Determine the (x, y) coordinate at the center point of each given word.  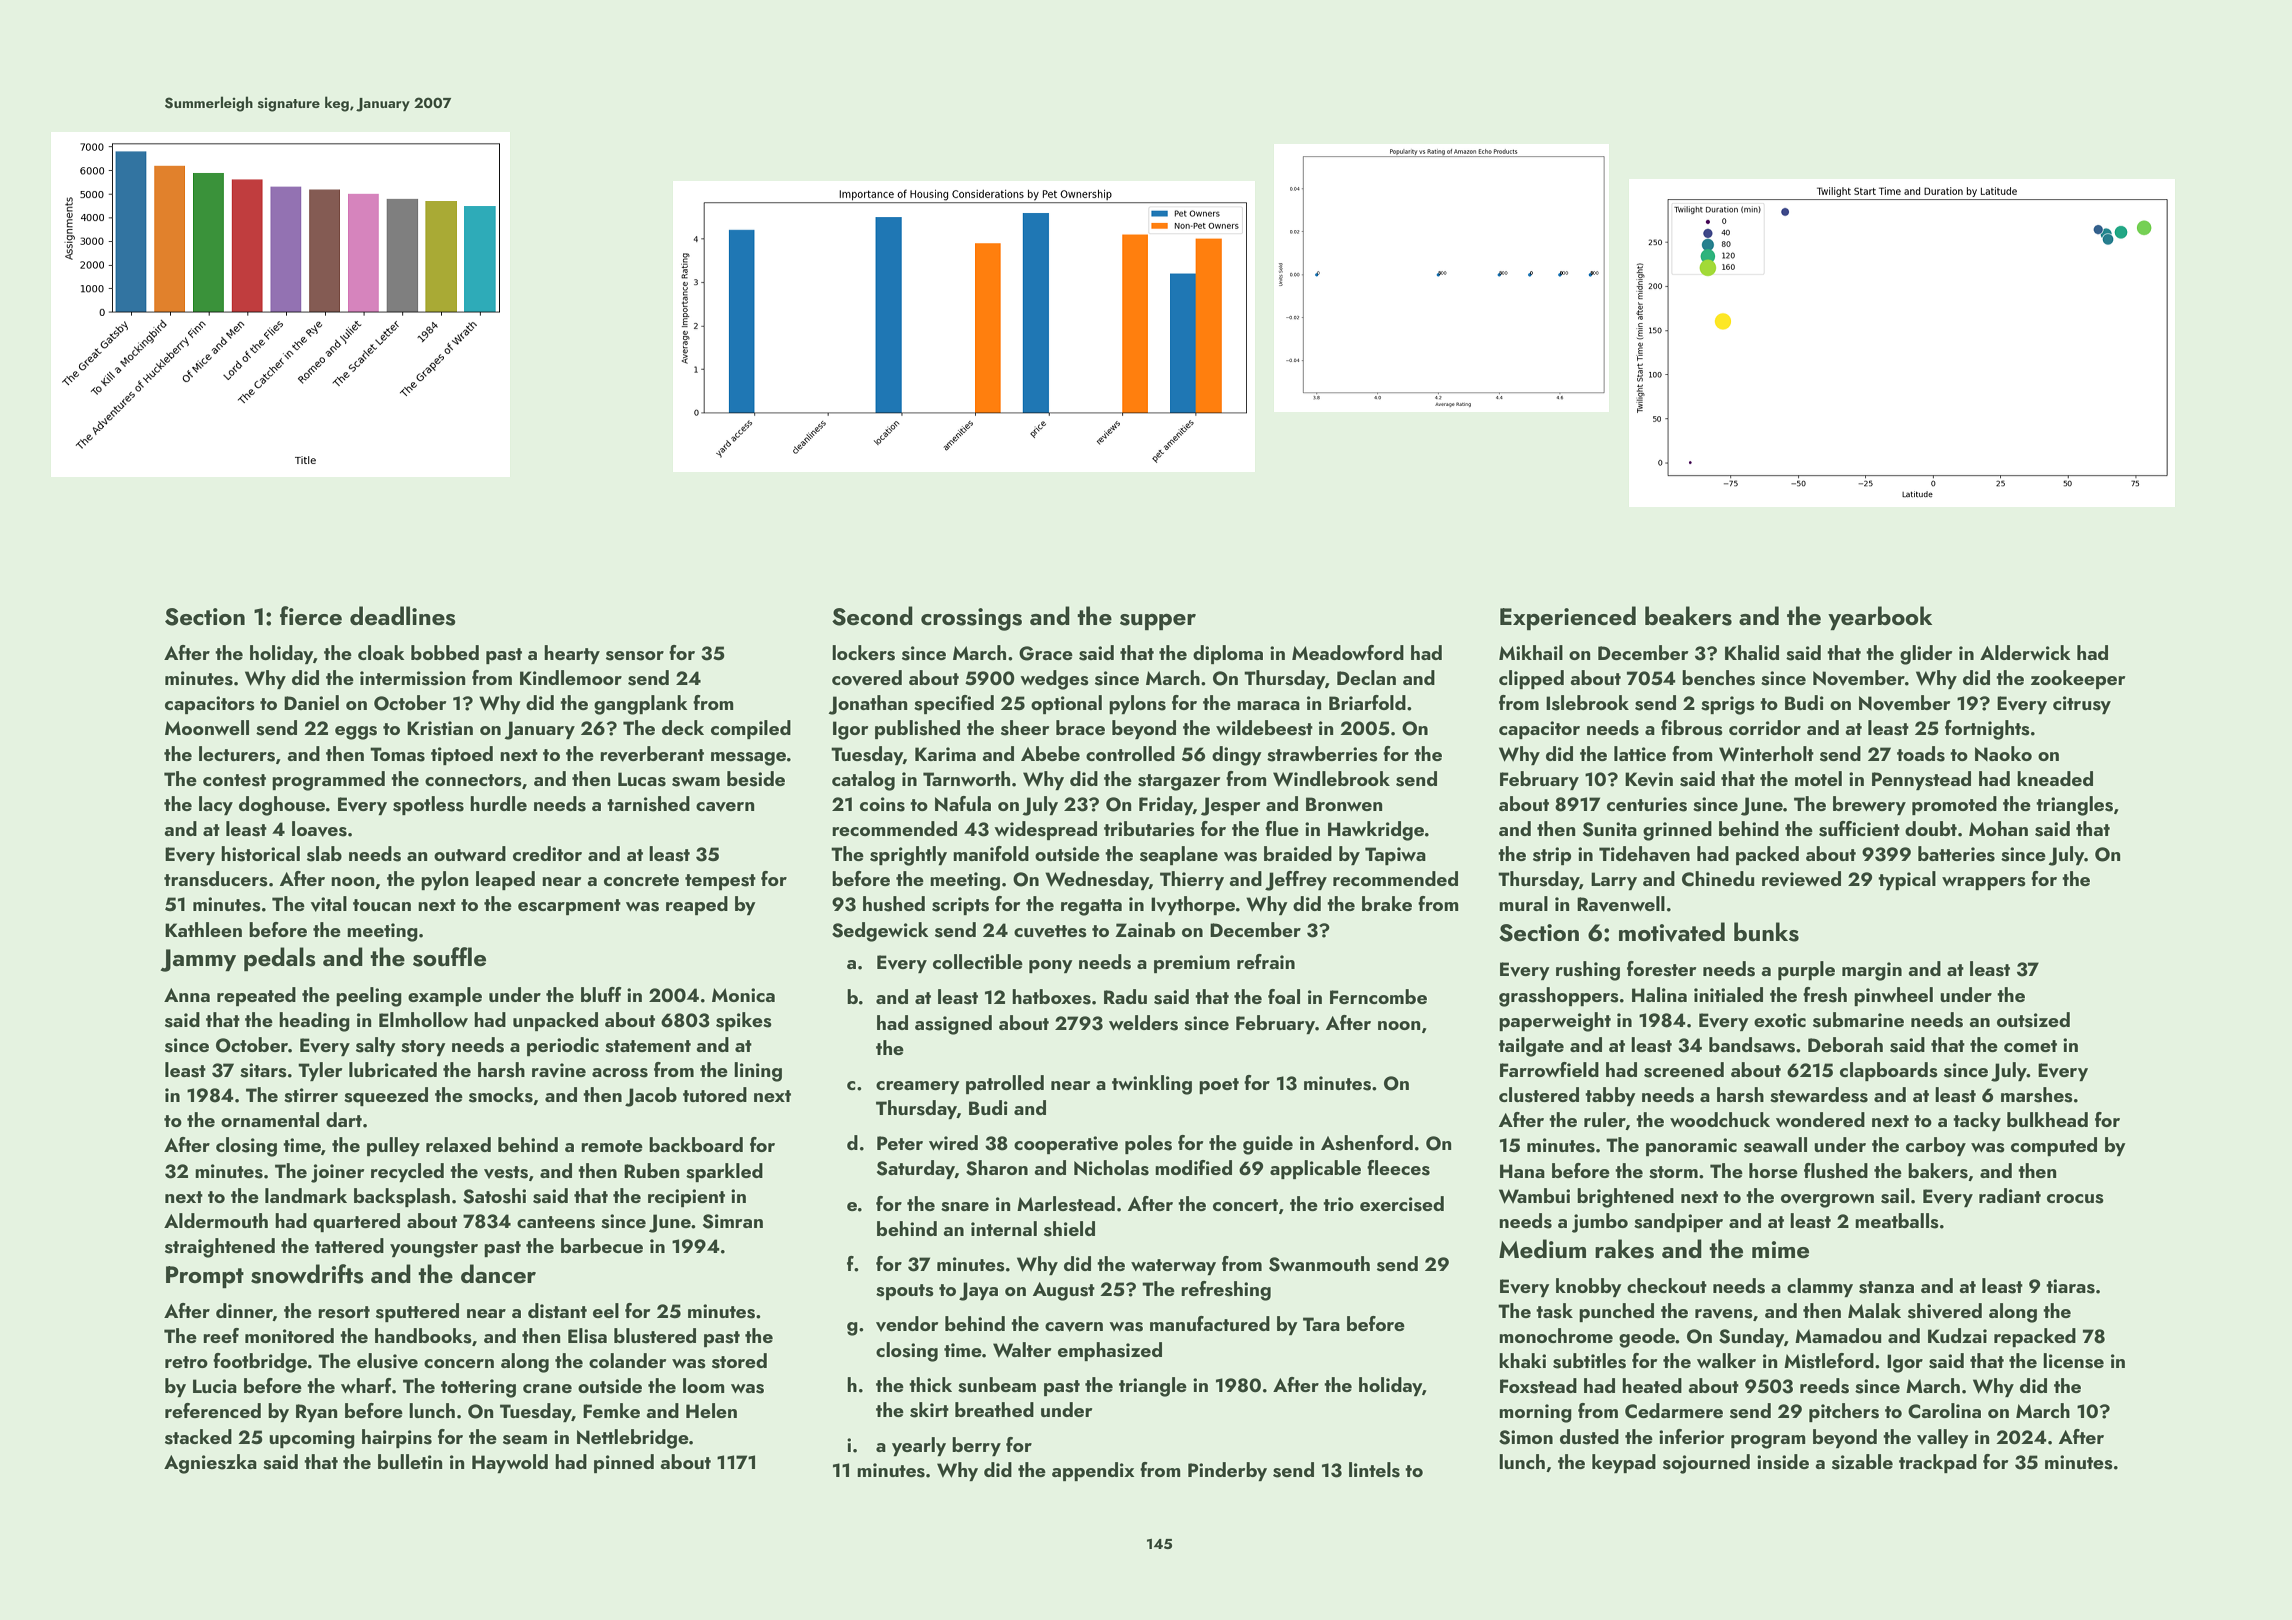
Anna (187, 995)
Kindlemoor (571, 677)
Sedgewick (880, 932)
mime (1780, 1249)
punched (1616, 1312)
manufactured (1210, 1323)
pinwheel (1893, 996)
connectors (473, 780)
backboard (696, 1144)
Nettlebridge (633, 1439)
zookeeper (2078, 679)
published (917, 729)
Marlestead (1066, 1204)
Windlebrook (1331, 779)
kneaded (2055, 778)
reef (221, 1335)
